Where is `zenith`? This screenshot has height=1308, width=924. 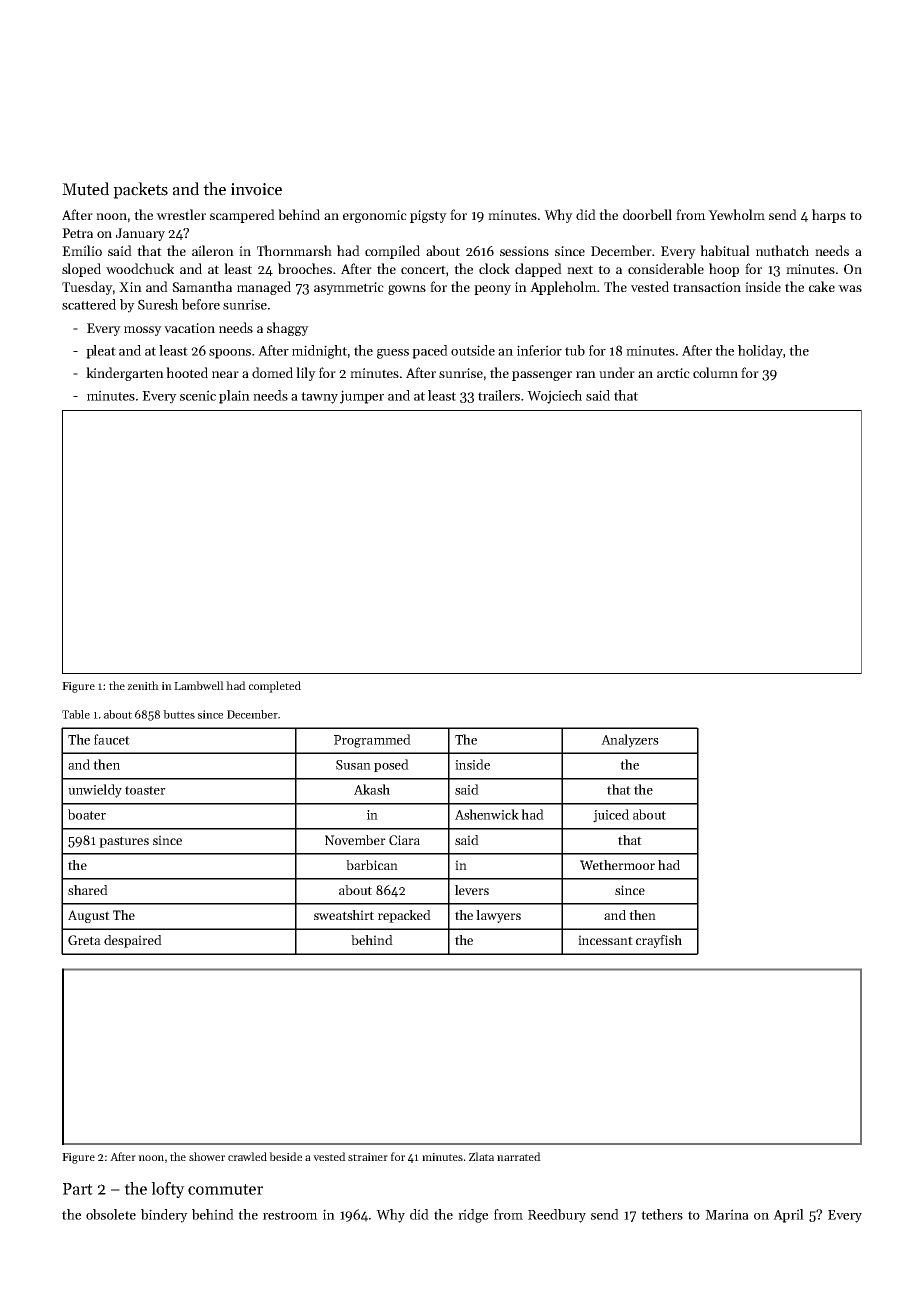 zenith is located at coordinates (143, 685).
